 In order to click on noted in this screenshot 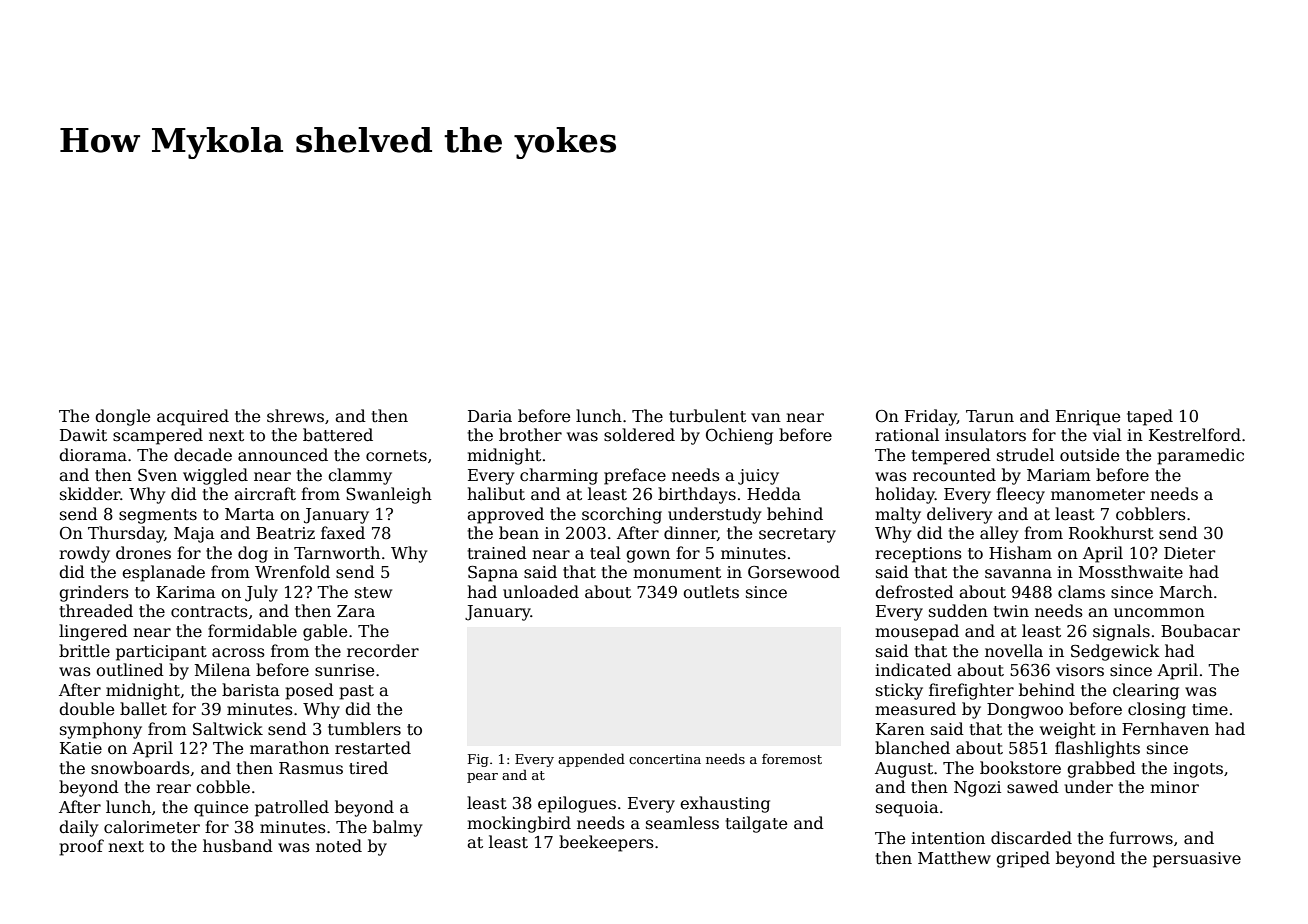, I will do `click(339, 845)`.
